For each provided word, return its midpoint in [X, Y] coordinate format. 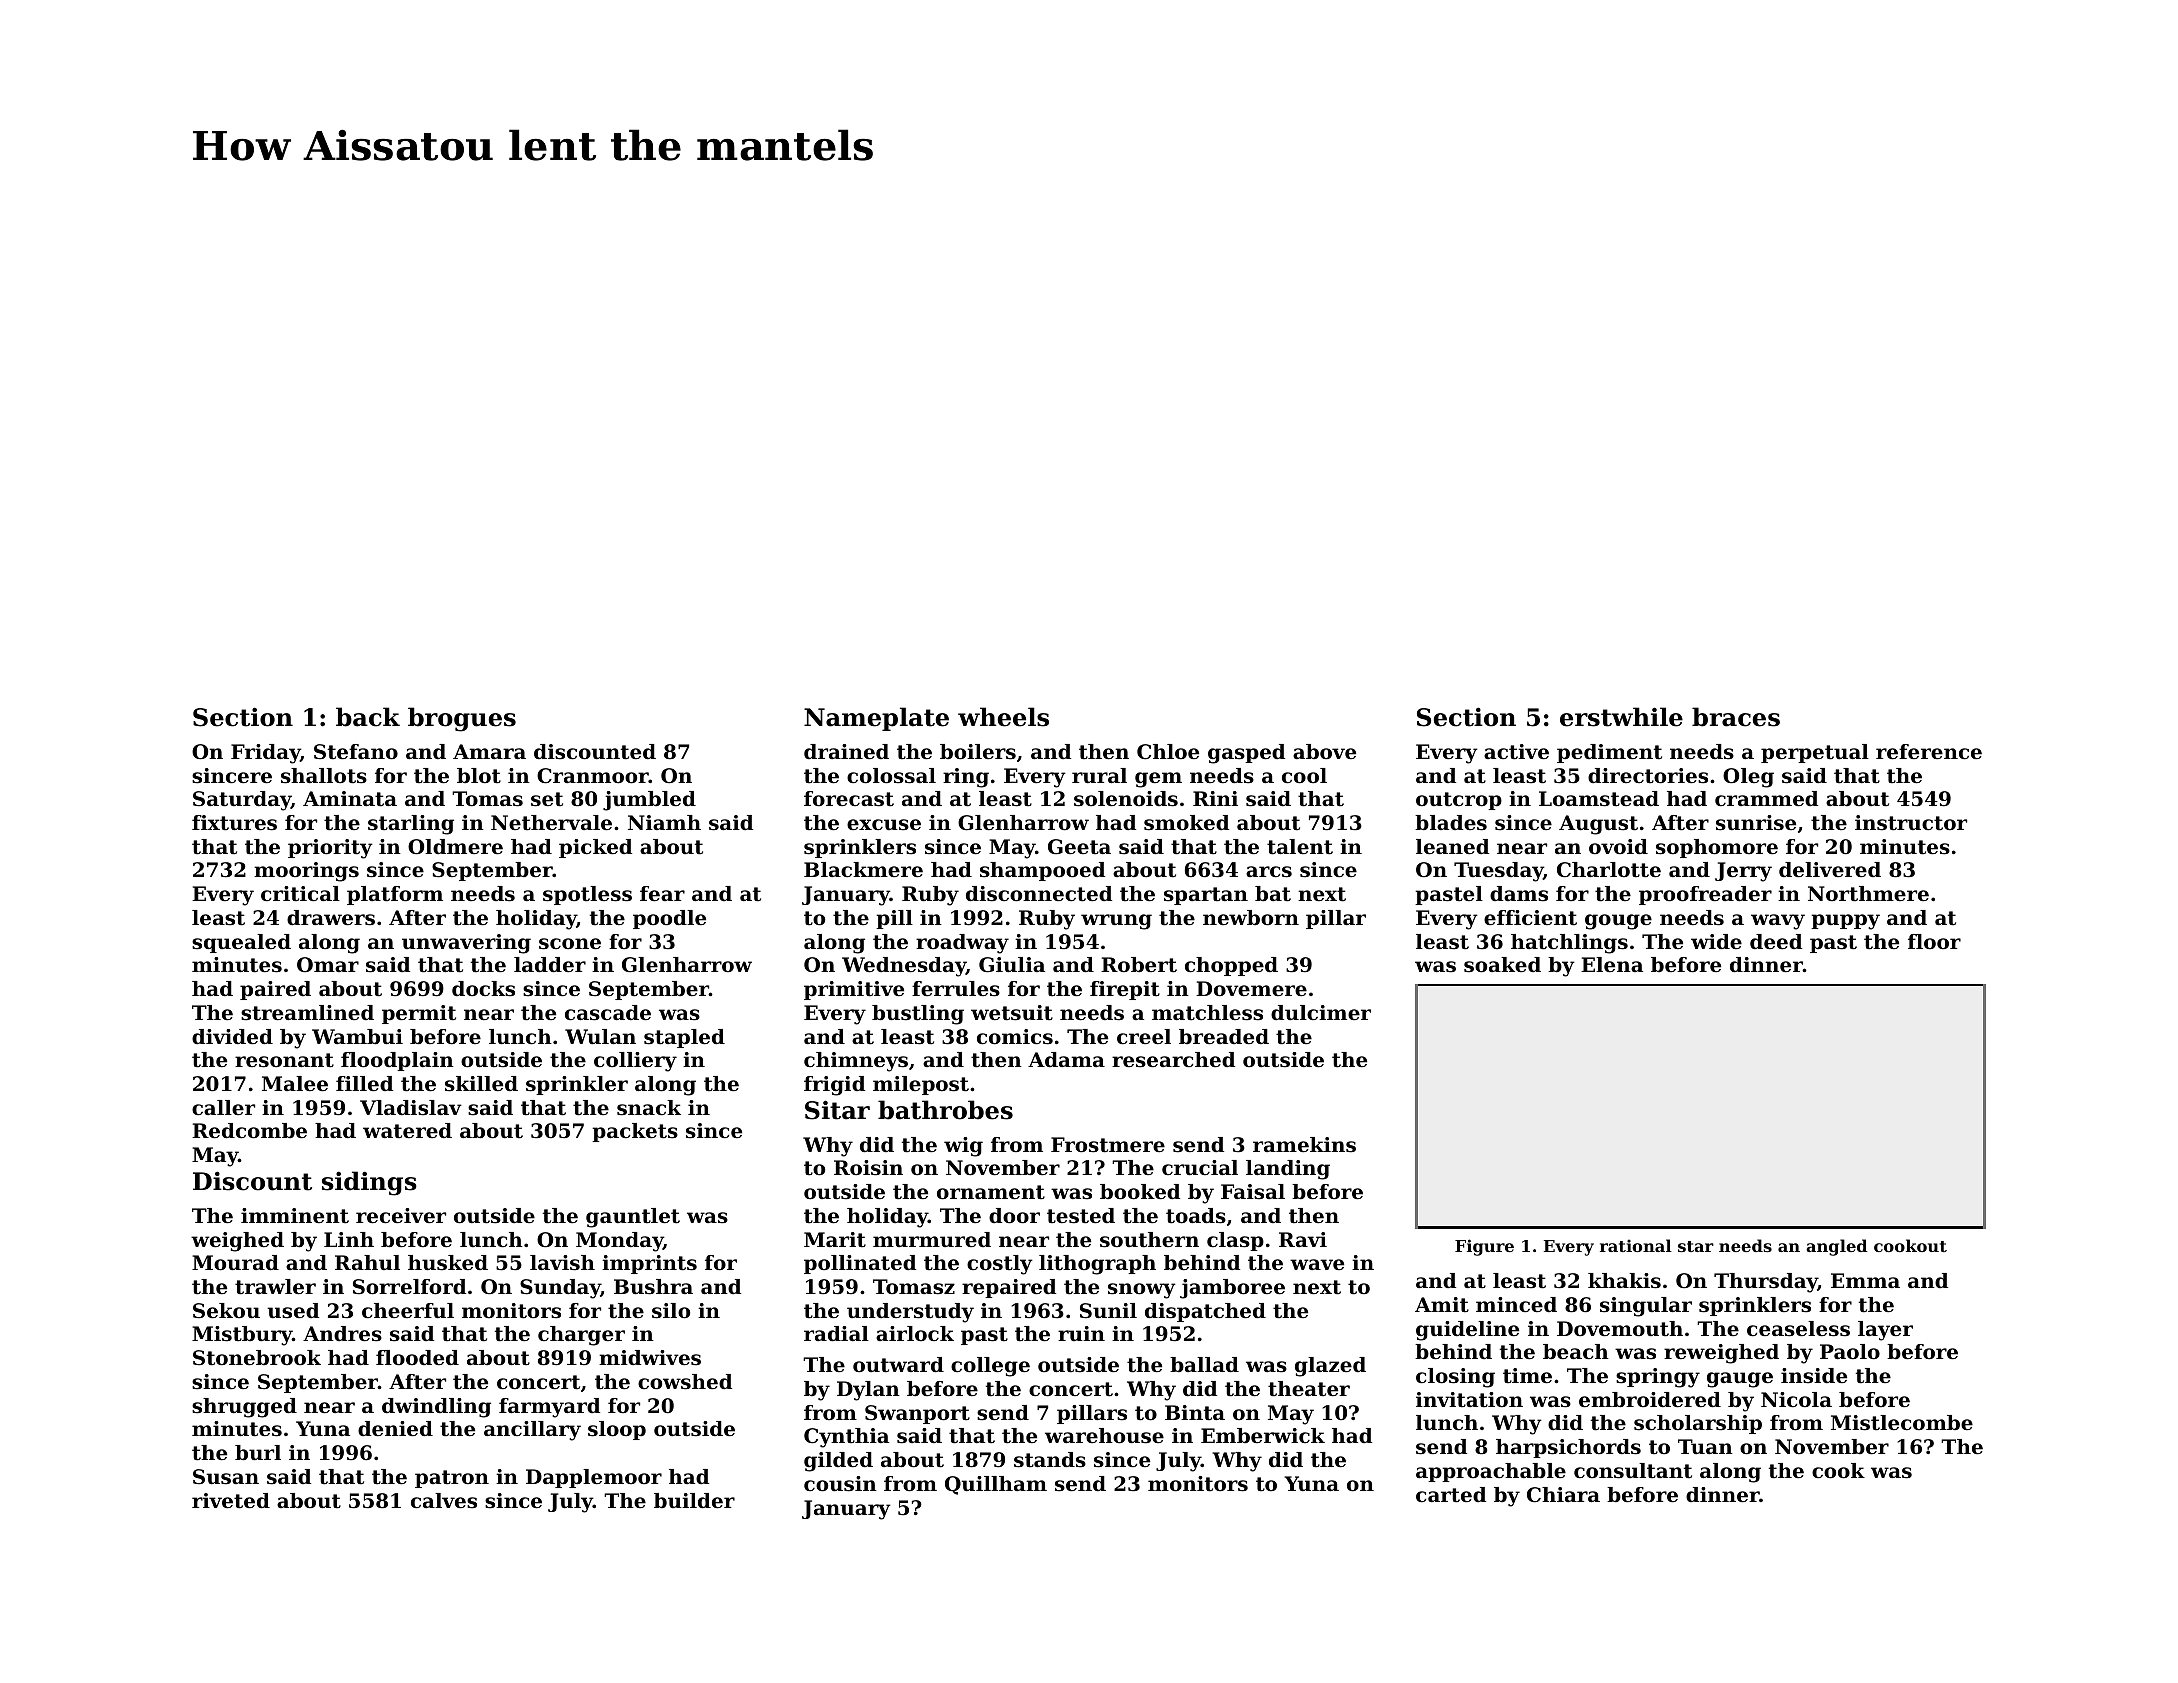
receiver [401, 1216]
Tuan [1705, 1447]
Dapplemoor [594, 1478]
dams [1519, 894]
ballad [1204, 1365]
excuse [884, 825]
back [368, 717]
